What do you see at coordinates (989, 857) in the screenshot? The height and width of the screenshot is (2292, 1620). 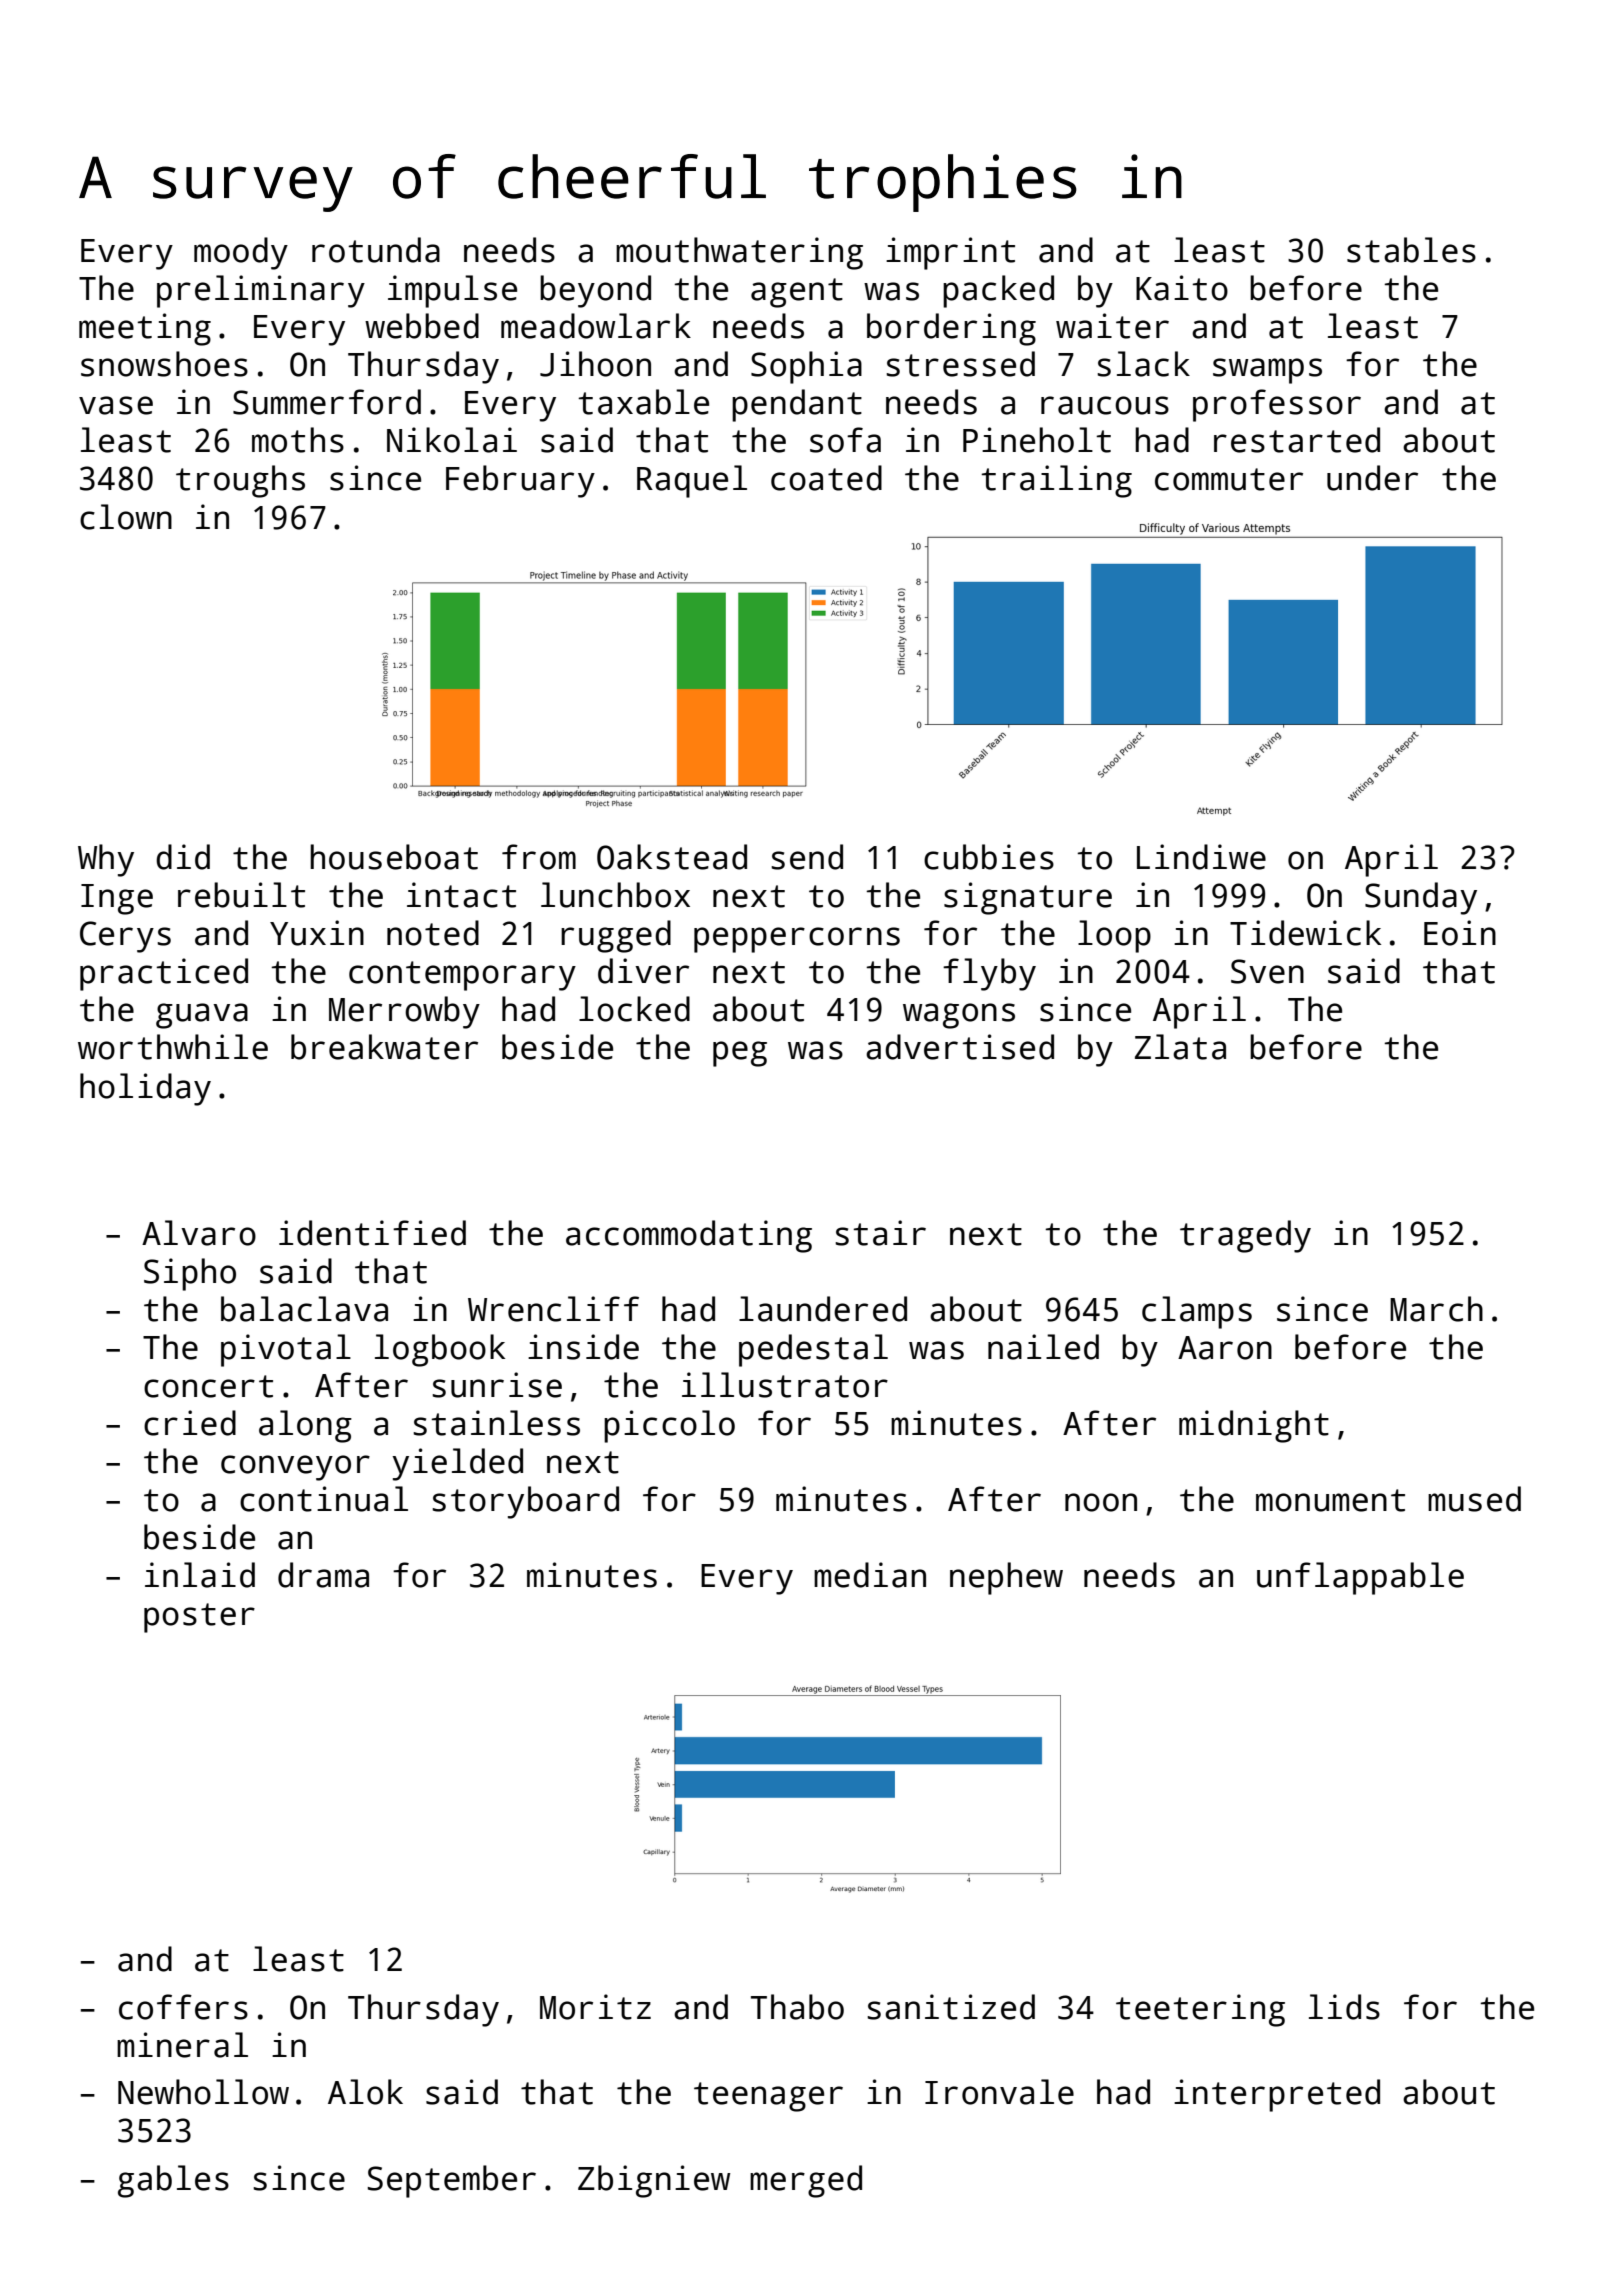 I see `cubbies` at bounding box center [989, 857].
